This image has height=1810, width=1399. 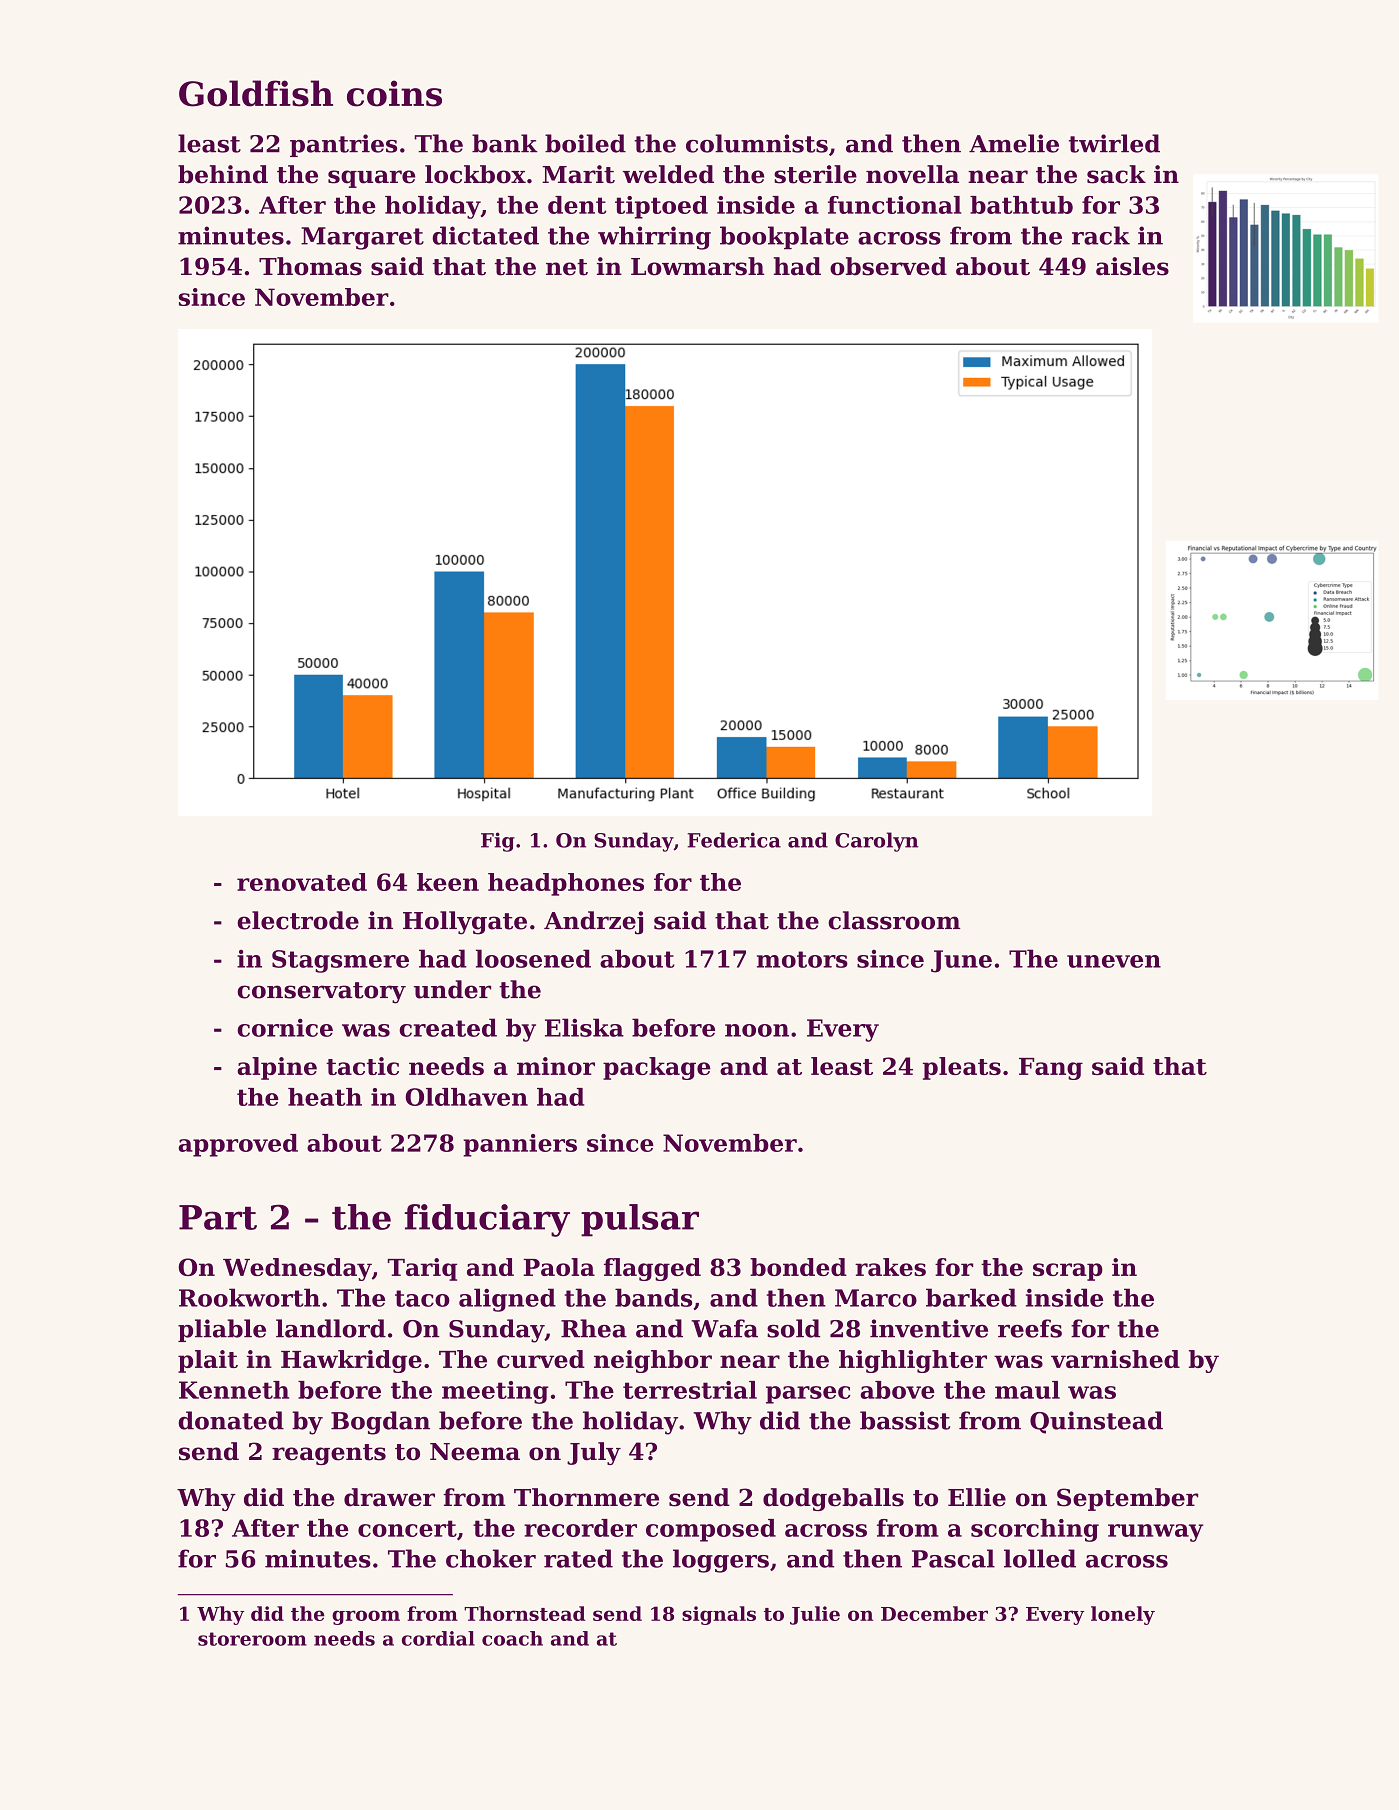 What do you see at coordinates (888, 266) in the image?
I see `observed` at bounding box center [888, 266].
